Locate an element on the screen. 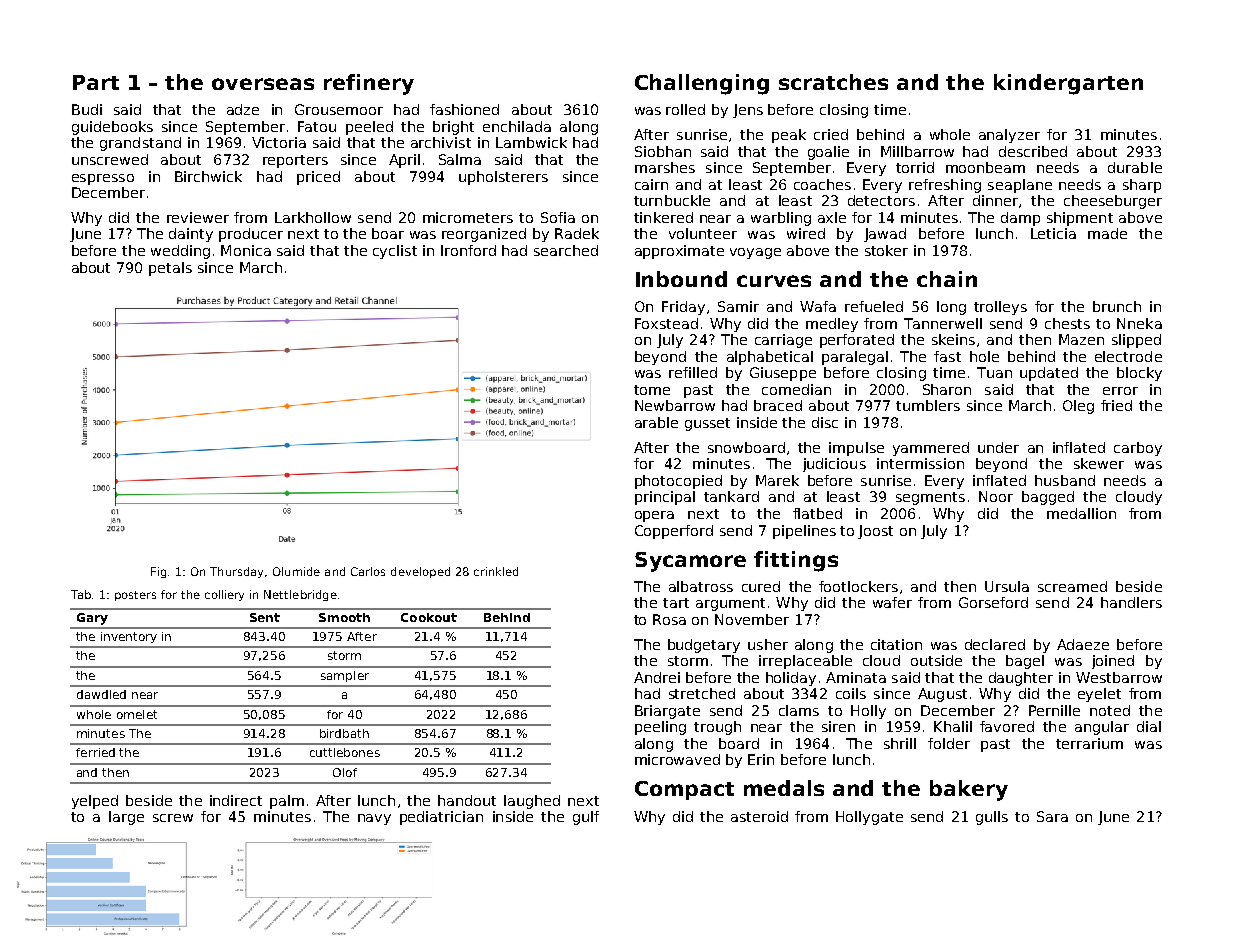 Image resolution: width=1233 pixels, height=952 pixels. petals is located at coordinates (170, 269).
